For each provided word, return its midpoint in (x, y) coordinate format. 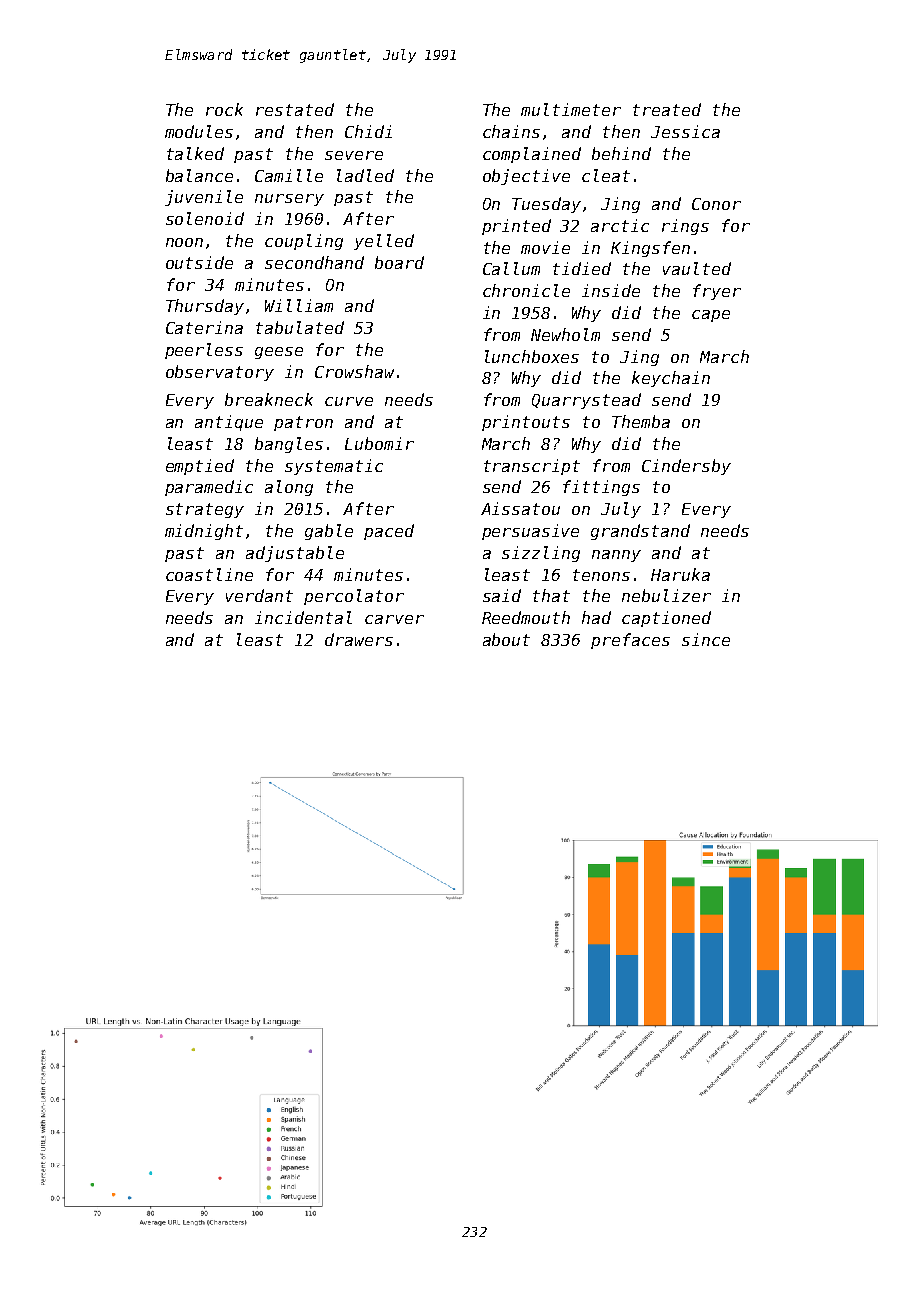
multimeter (571, 109)
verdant (259, 595)
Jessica (685, 131)
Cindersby (686, 467)
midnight (204, 532)
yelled (384, 242)
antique (229, 423)
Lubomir (379, 443)
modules (199, 131)
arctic (620, 225)
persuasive (530, 532)
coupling (304, 242)
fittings (601, 488)
